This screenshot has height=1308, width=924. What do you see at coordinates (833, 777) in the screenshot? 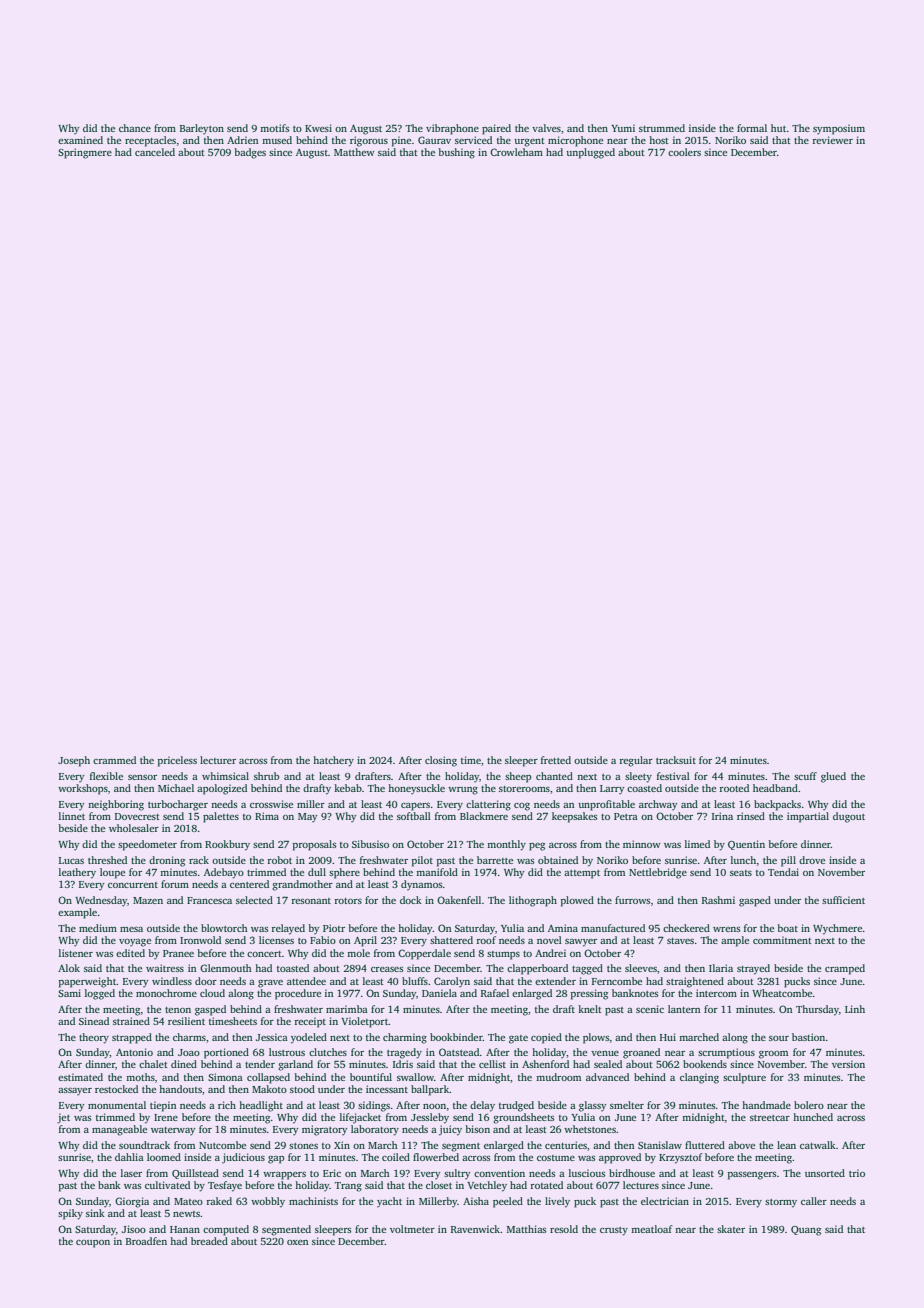
I see `glued` at bounding box center [833, 777].
